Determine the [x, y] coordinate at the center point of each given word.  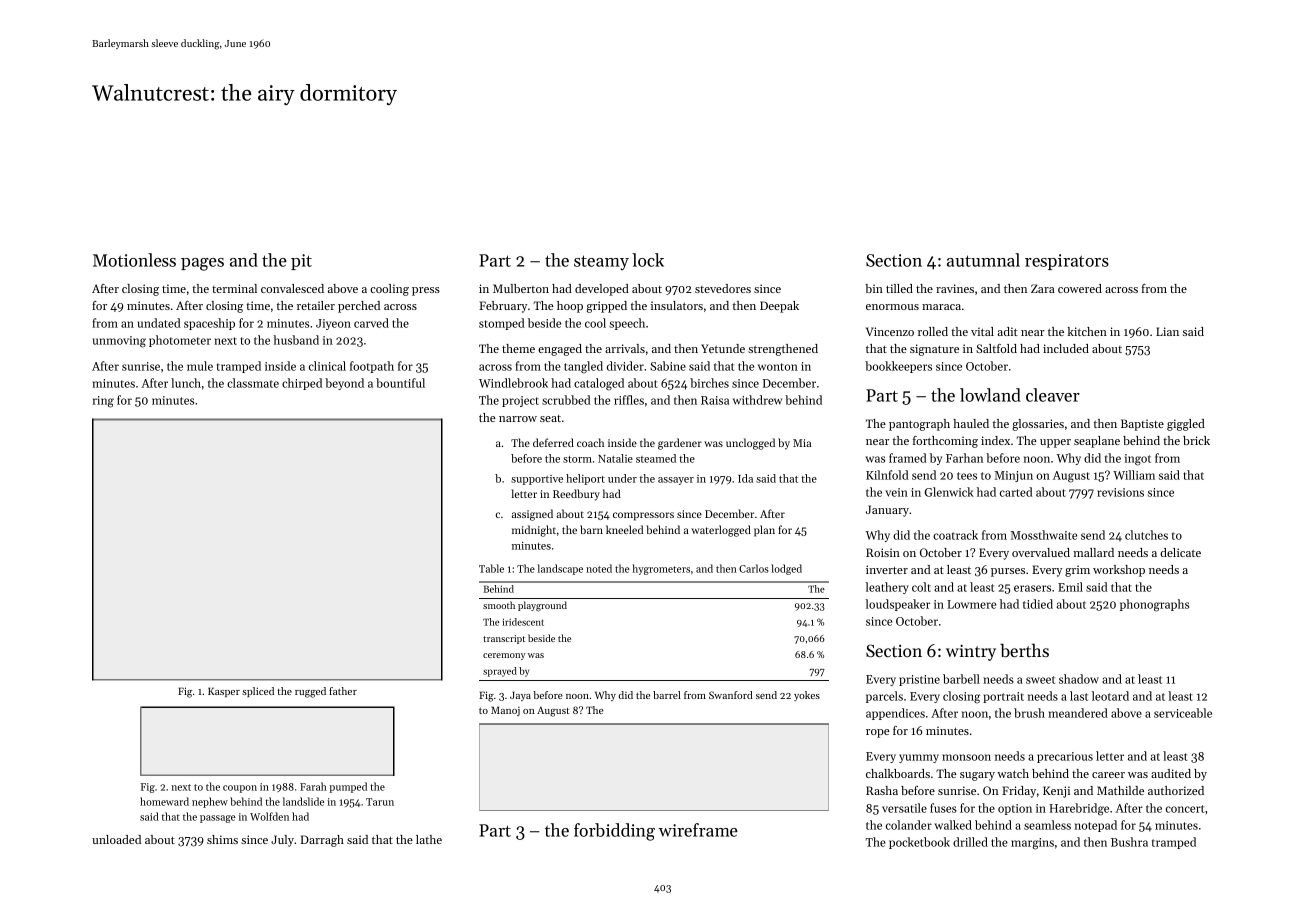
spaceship [209, 324]
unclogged [750, 444]
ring [103, 402]
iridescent [523, 622]
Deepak [779, 307]
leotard [1110, 696]
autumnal [983, 260]
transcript [504, 639]
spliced [258, 692]
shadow [1079, 679]
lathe [429, 839]
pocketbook [919, 843]
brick [1196, 440]
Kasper [224, 692]
